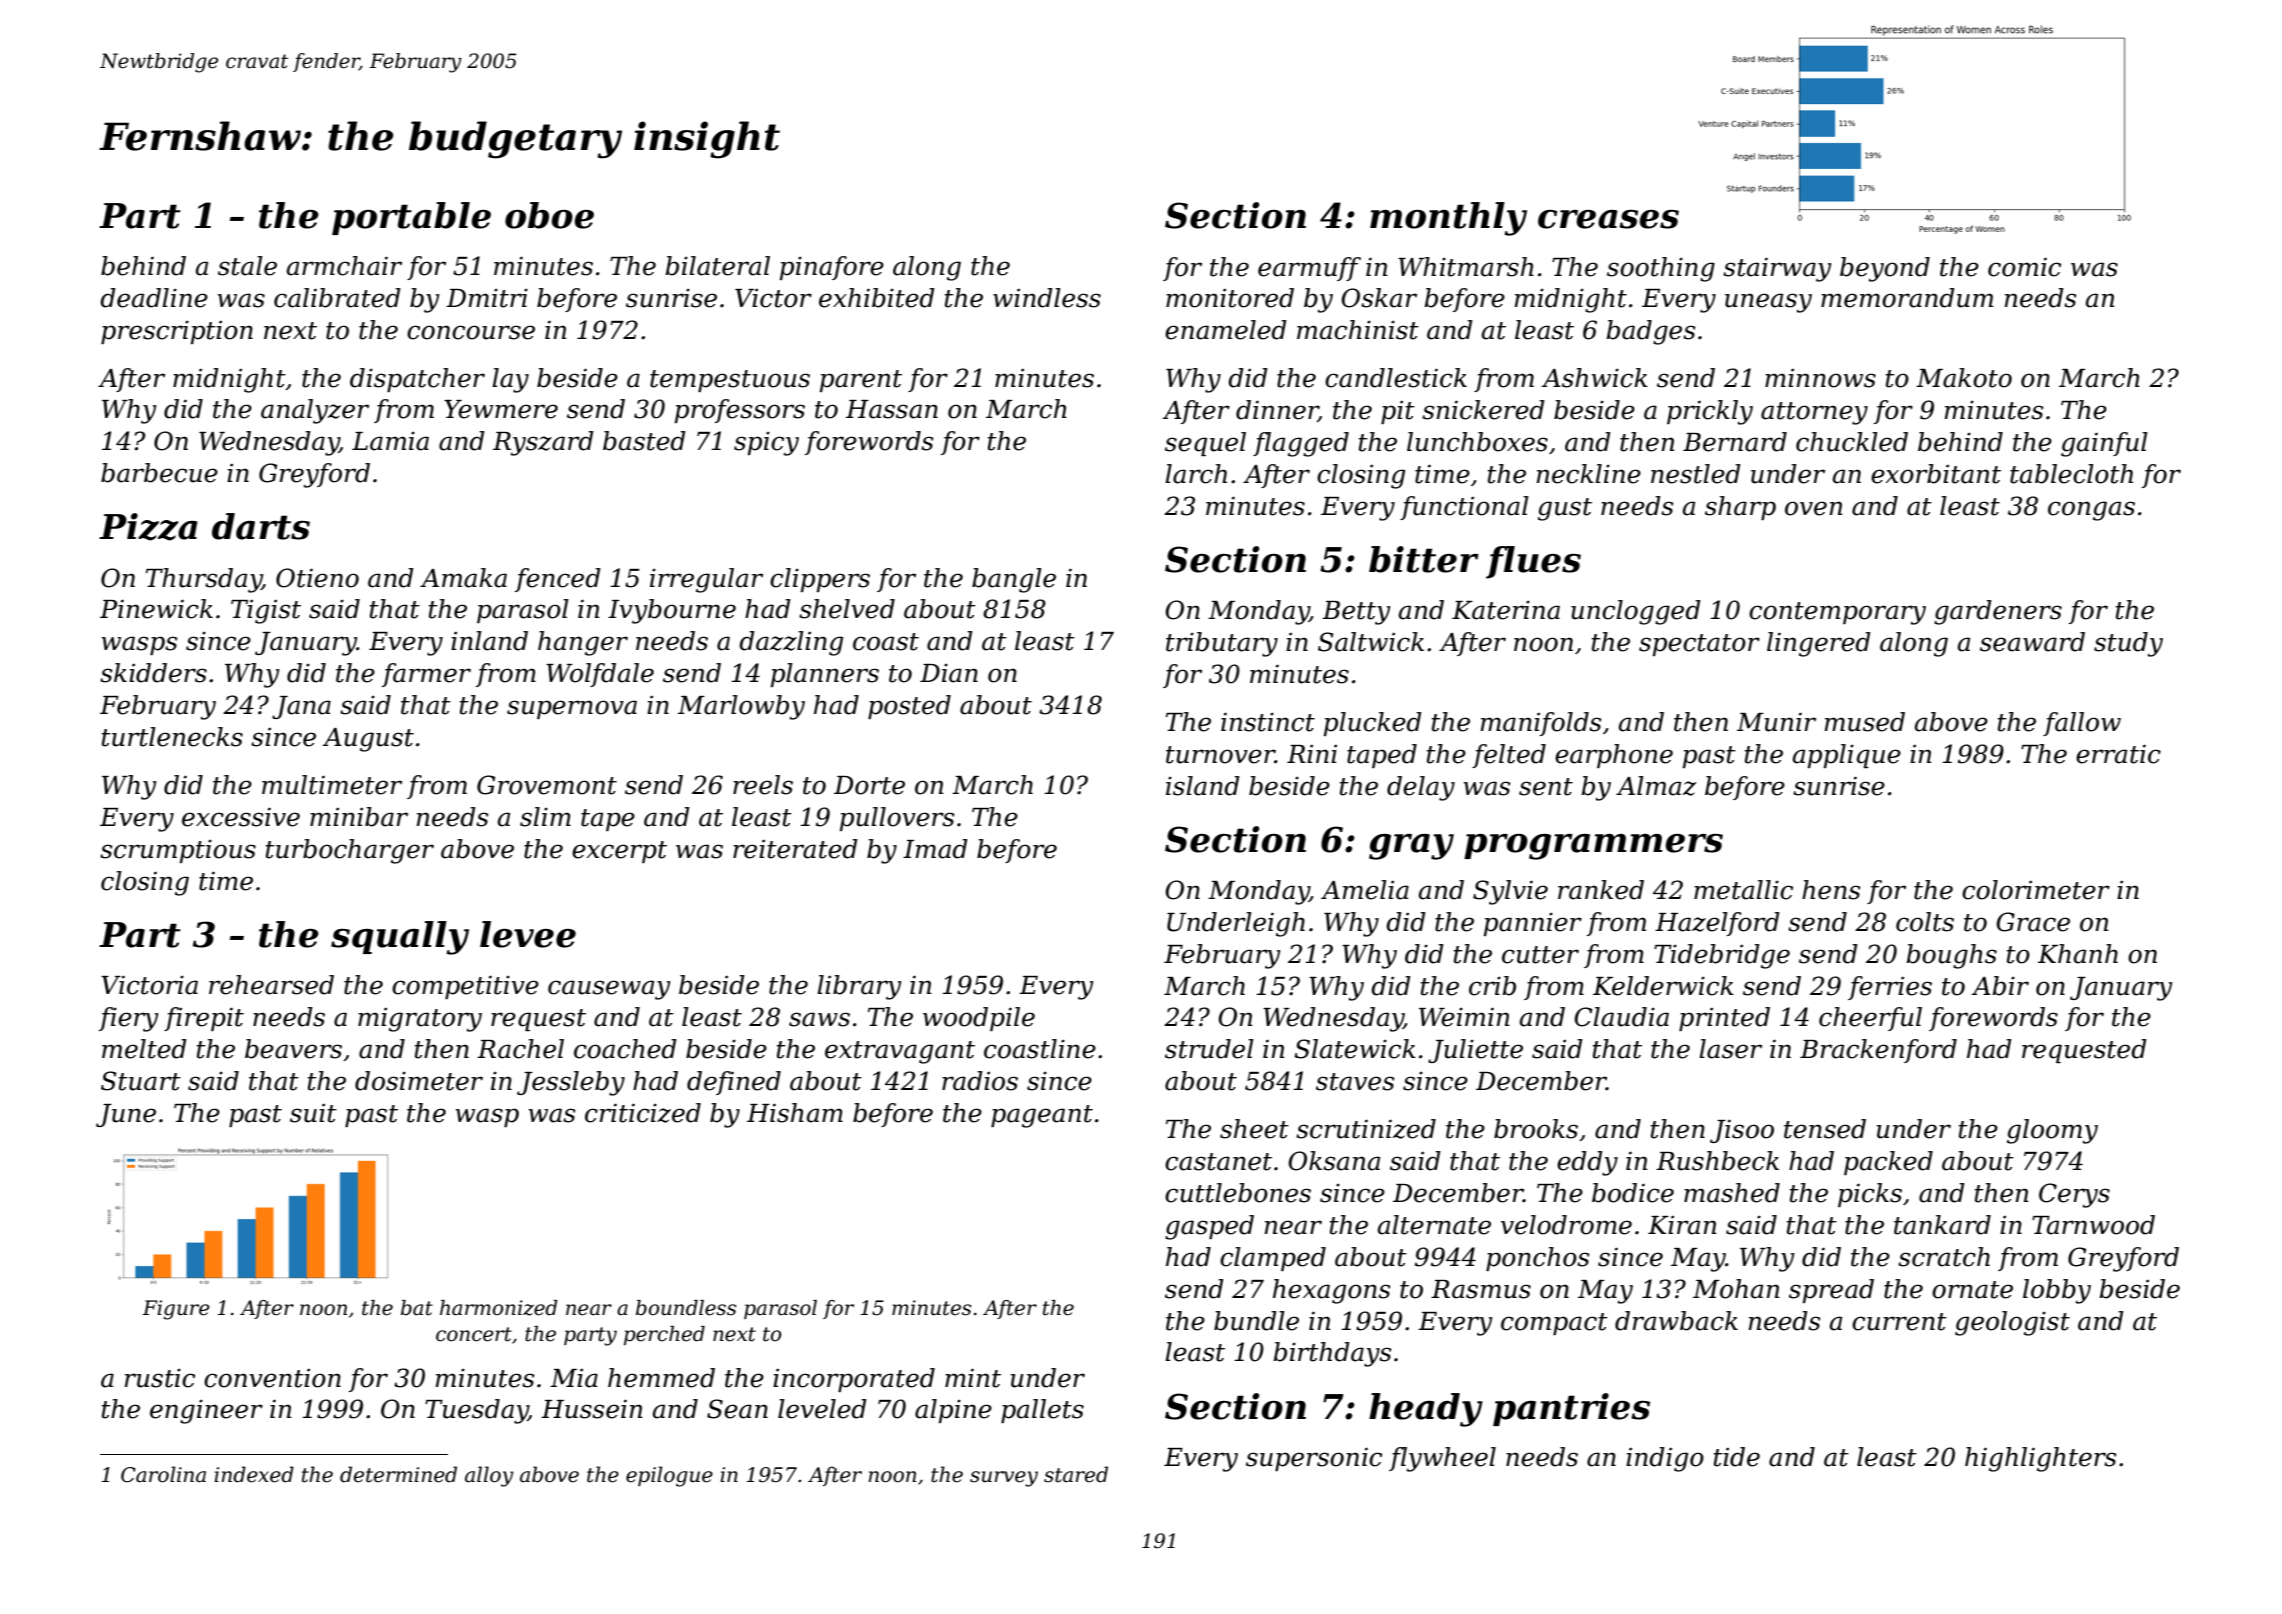  Describe the element at coordinates (1907, 298) in the image. I see `memorandum` at that location.
